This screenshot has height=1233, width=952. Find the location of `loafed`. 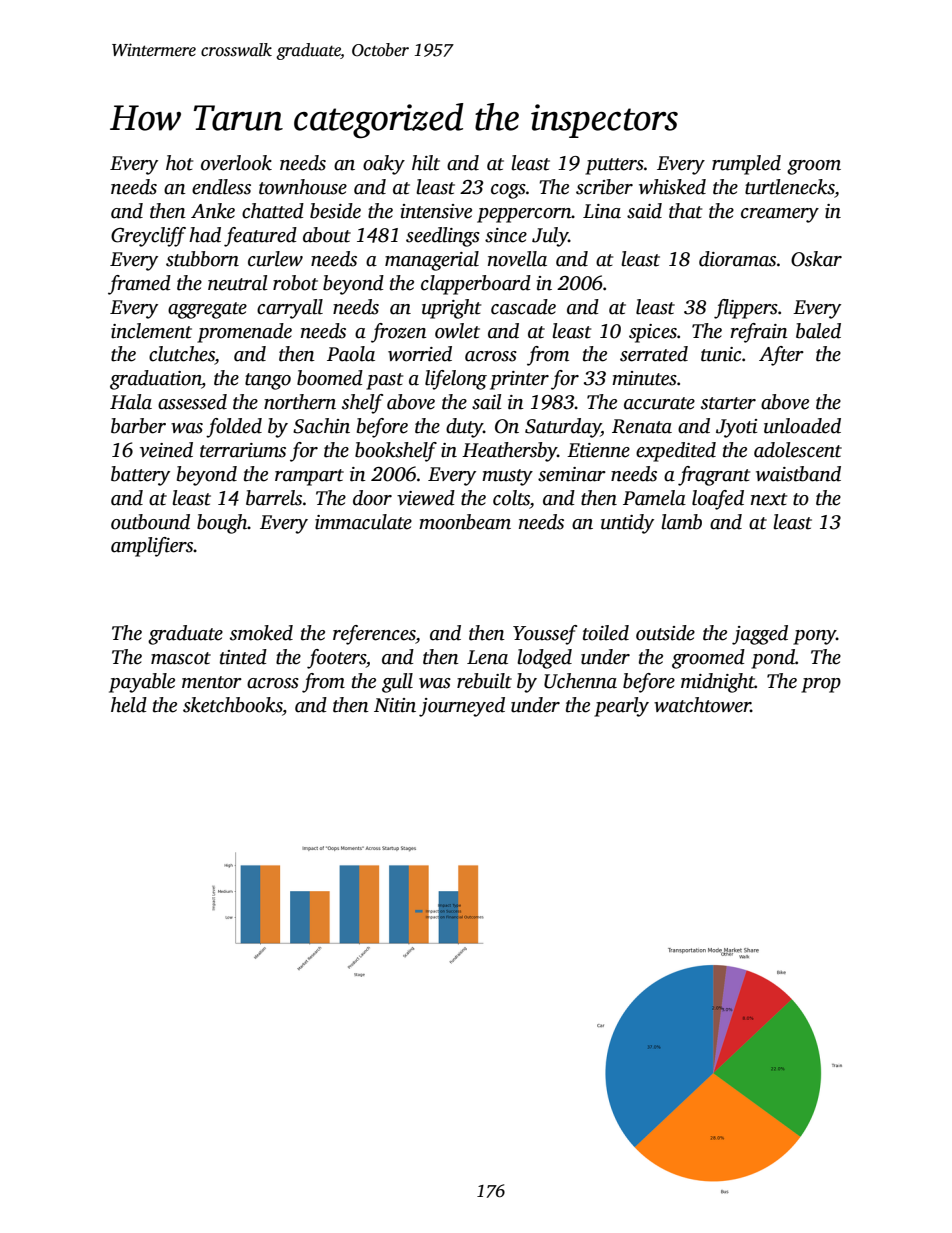

loafed is located at coordinates (718, 500).
